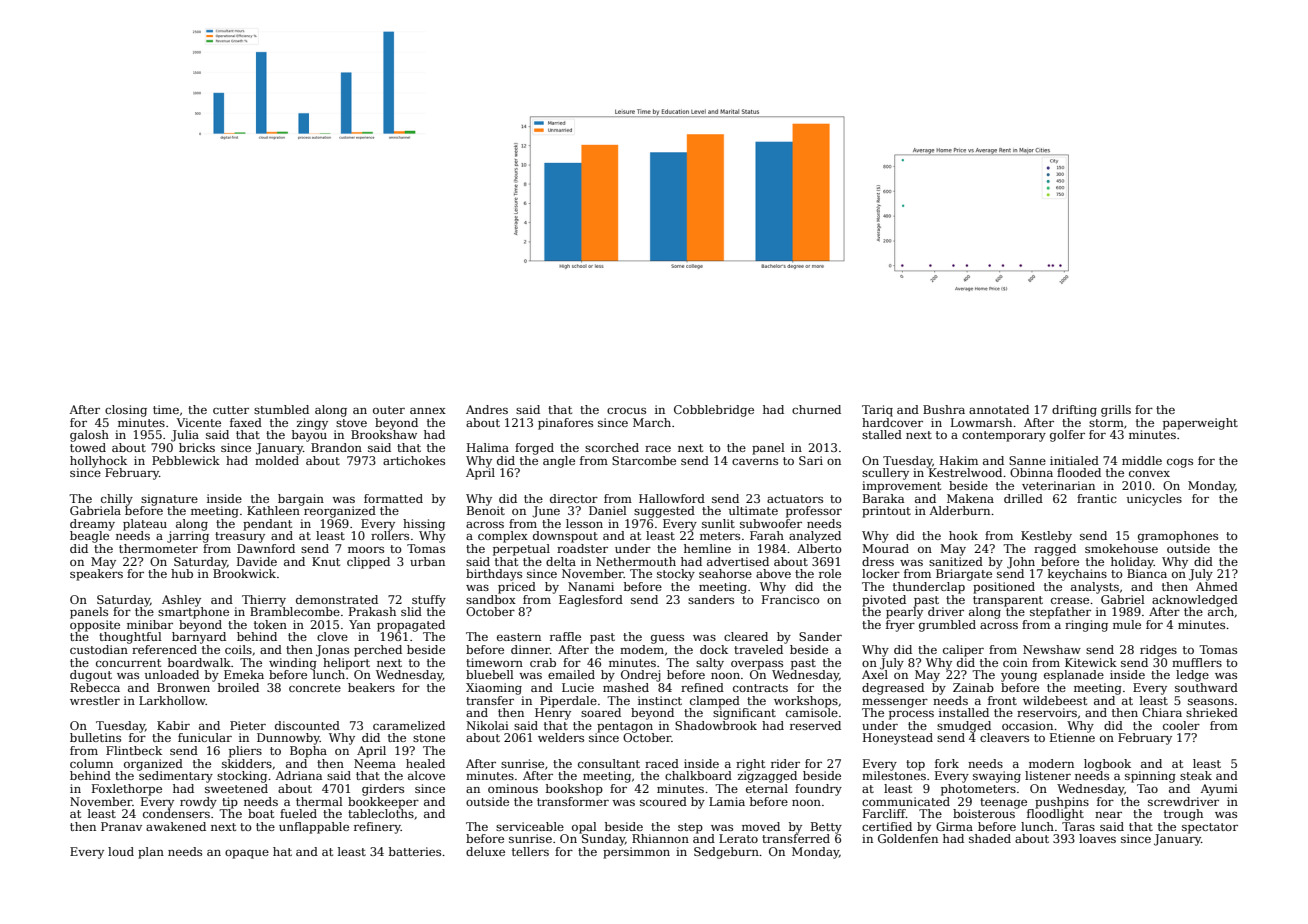 Image resolution: width=1308 pixels, height=924 pixels. What do you see at coordinates (947, 626) in the screenshot?
I see `grumbled` at bounding box center [947, 626].
